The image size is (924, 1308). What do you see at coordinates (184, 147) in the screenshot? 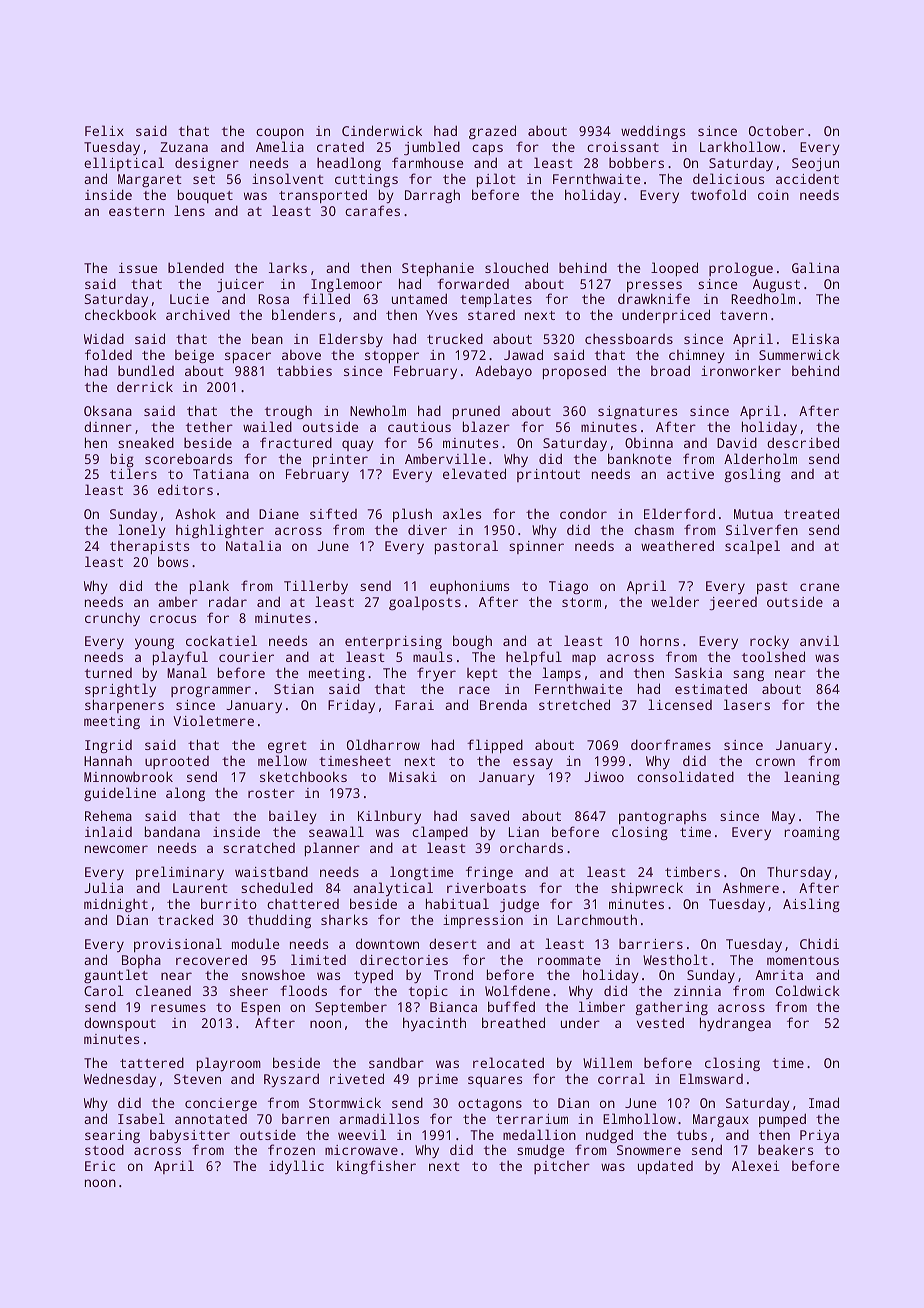
I see `Zuzana` at bounding box center [184, 147].
